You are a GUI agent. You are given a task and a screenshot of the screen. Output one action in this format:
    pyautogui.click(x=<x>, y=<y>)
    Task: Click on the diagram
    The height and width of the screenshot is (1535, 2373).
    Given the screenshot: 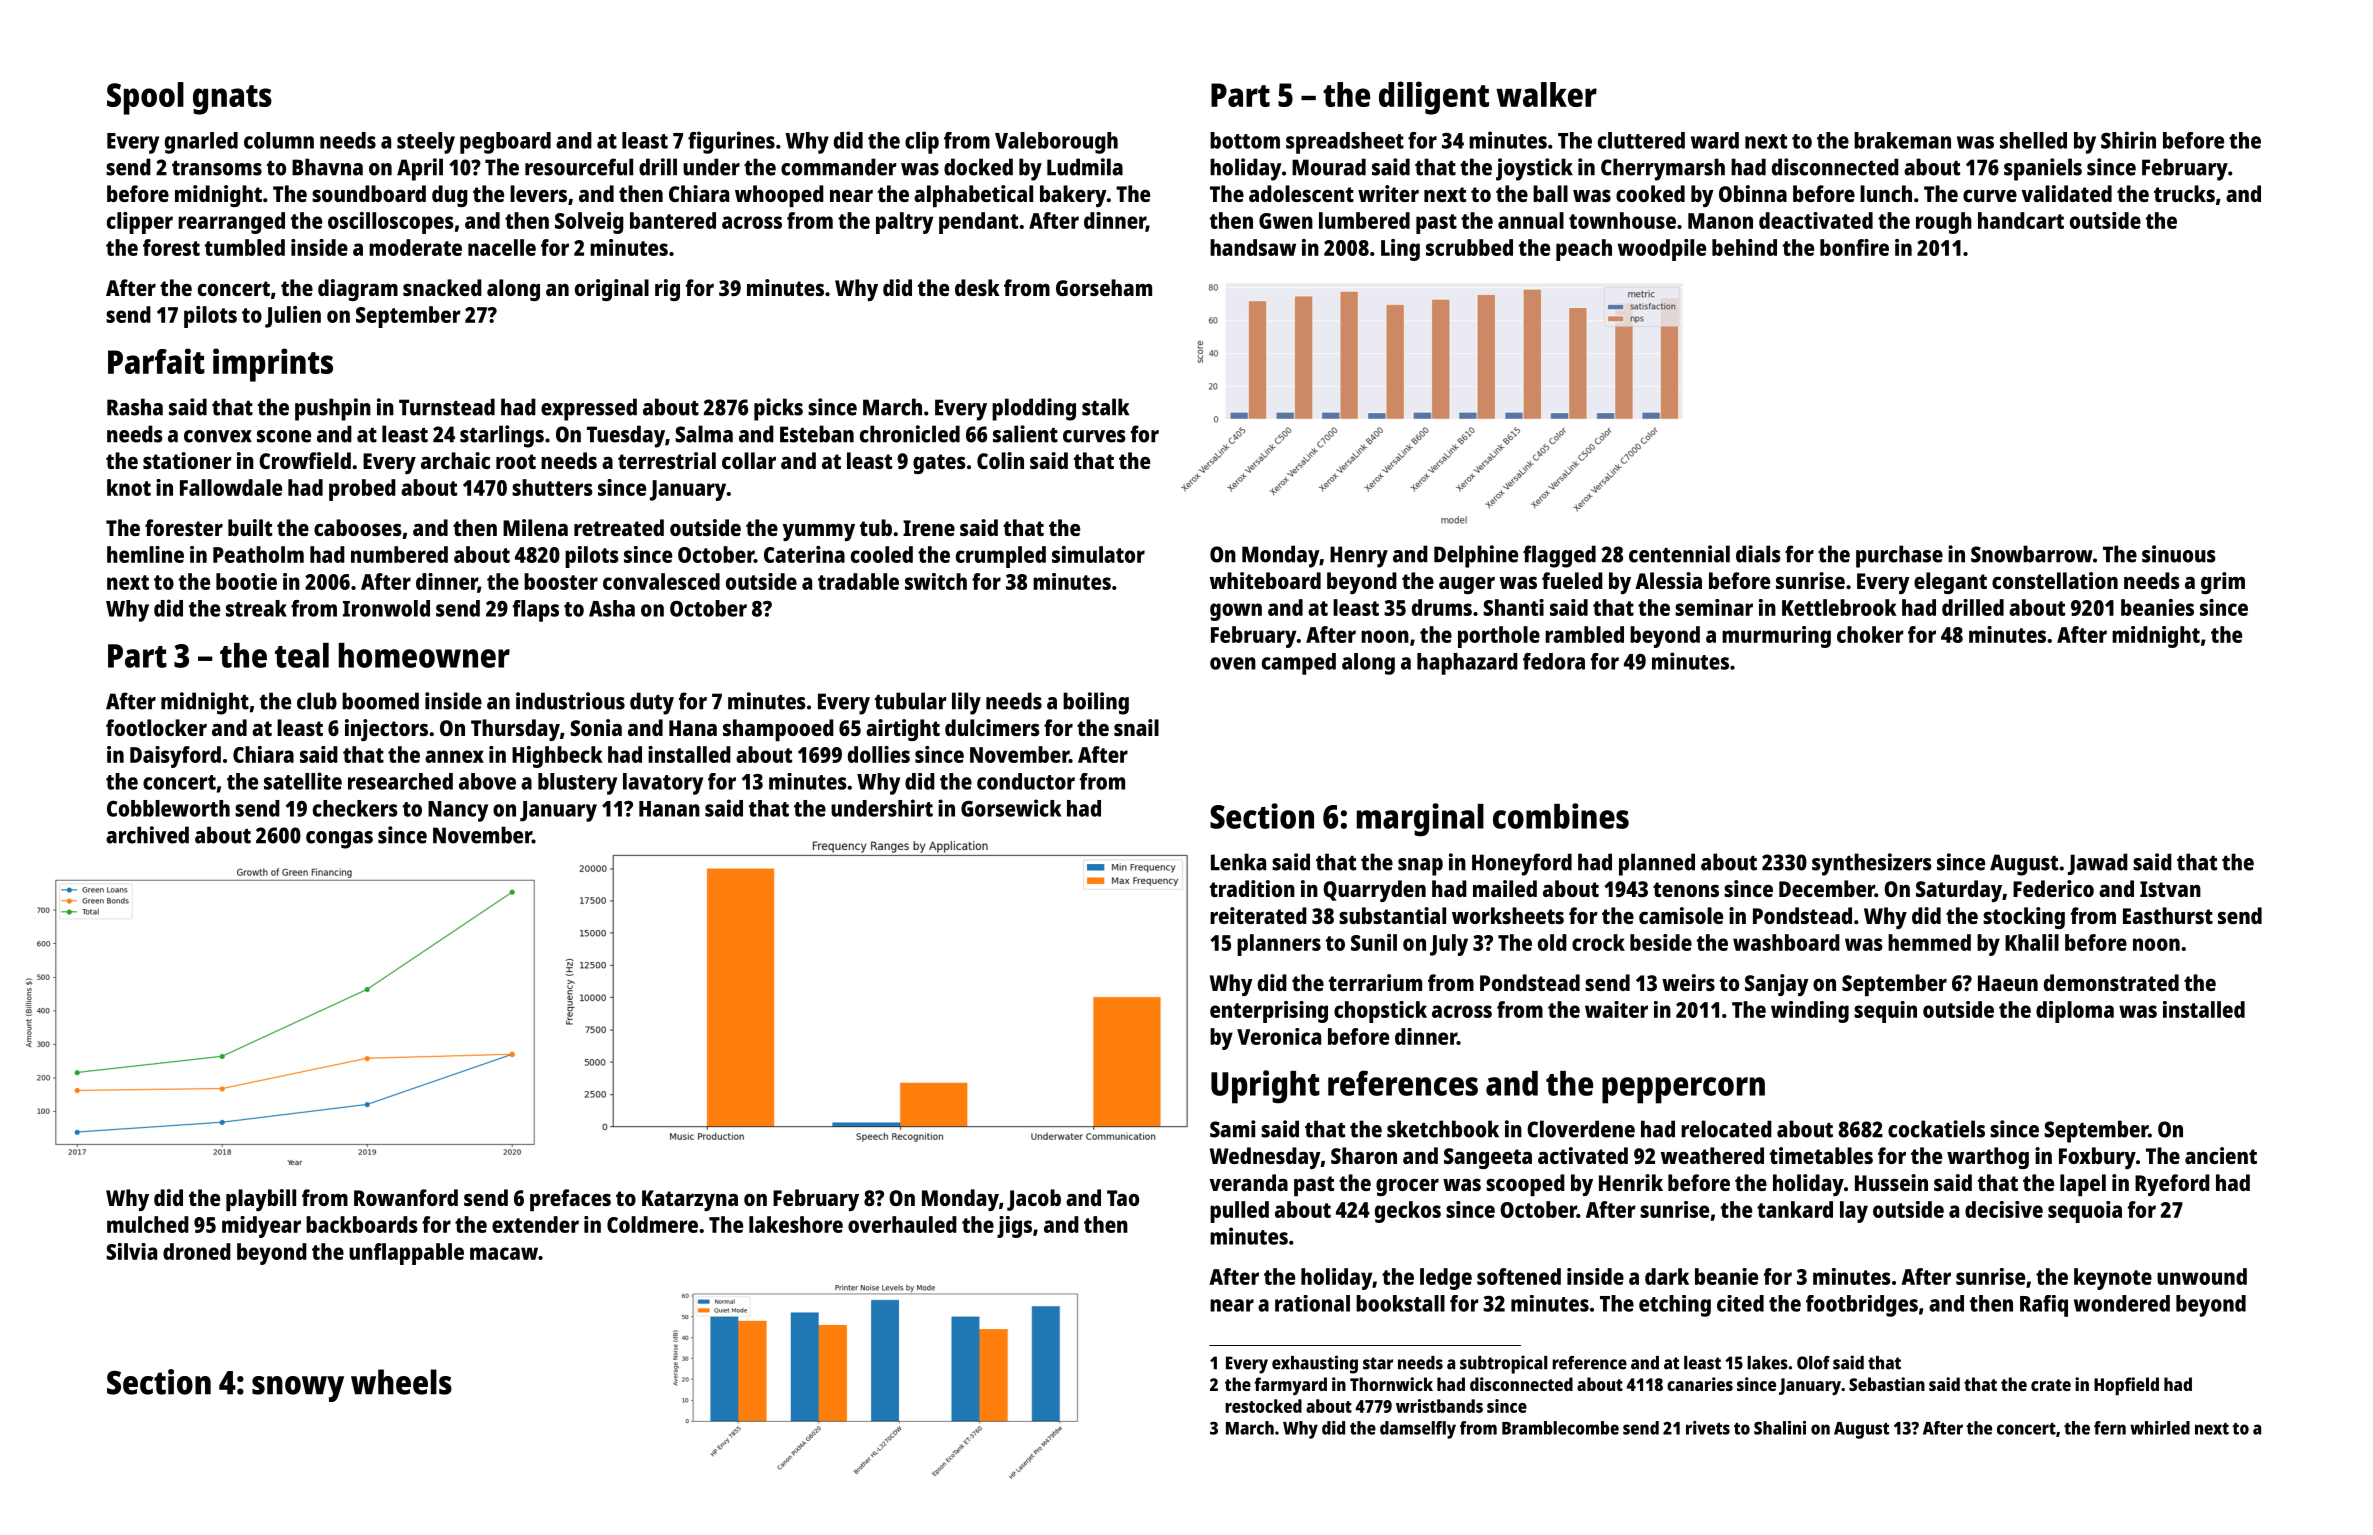 What is the action you would take?
    pyautogui.click(x=358, y=290)
